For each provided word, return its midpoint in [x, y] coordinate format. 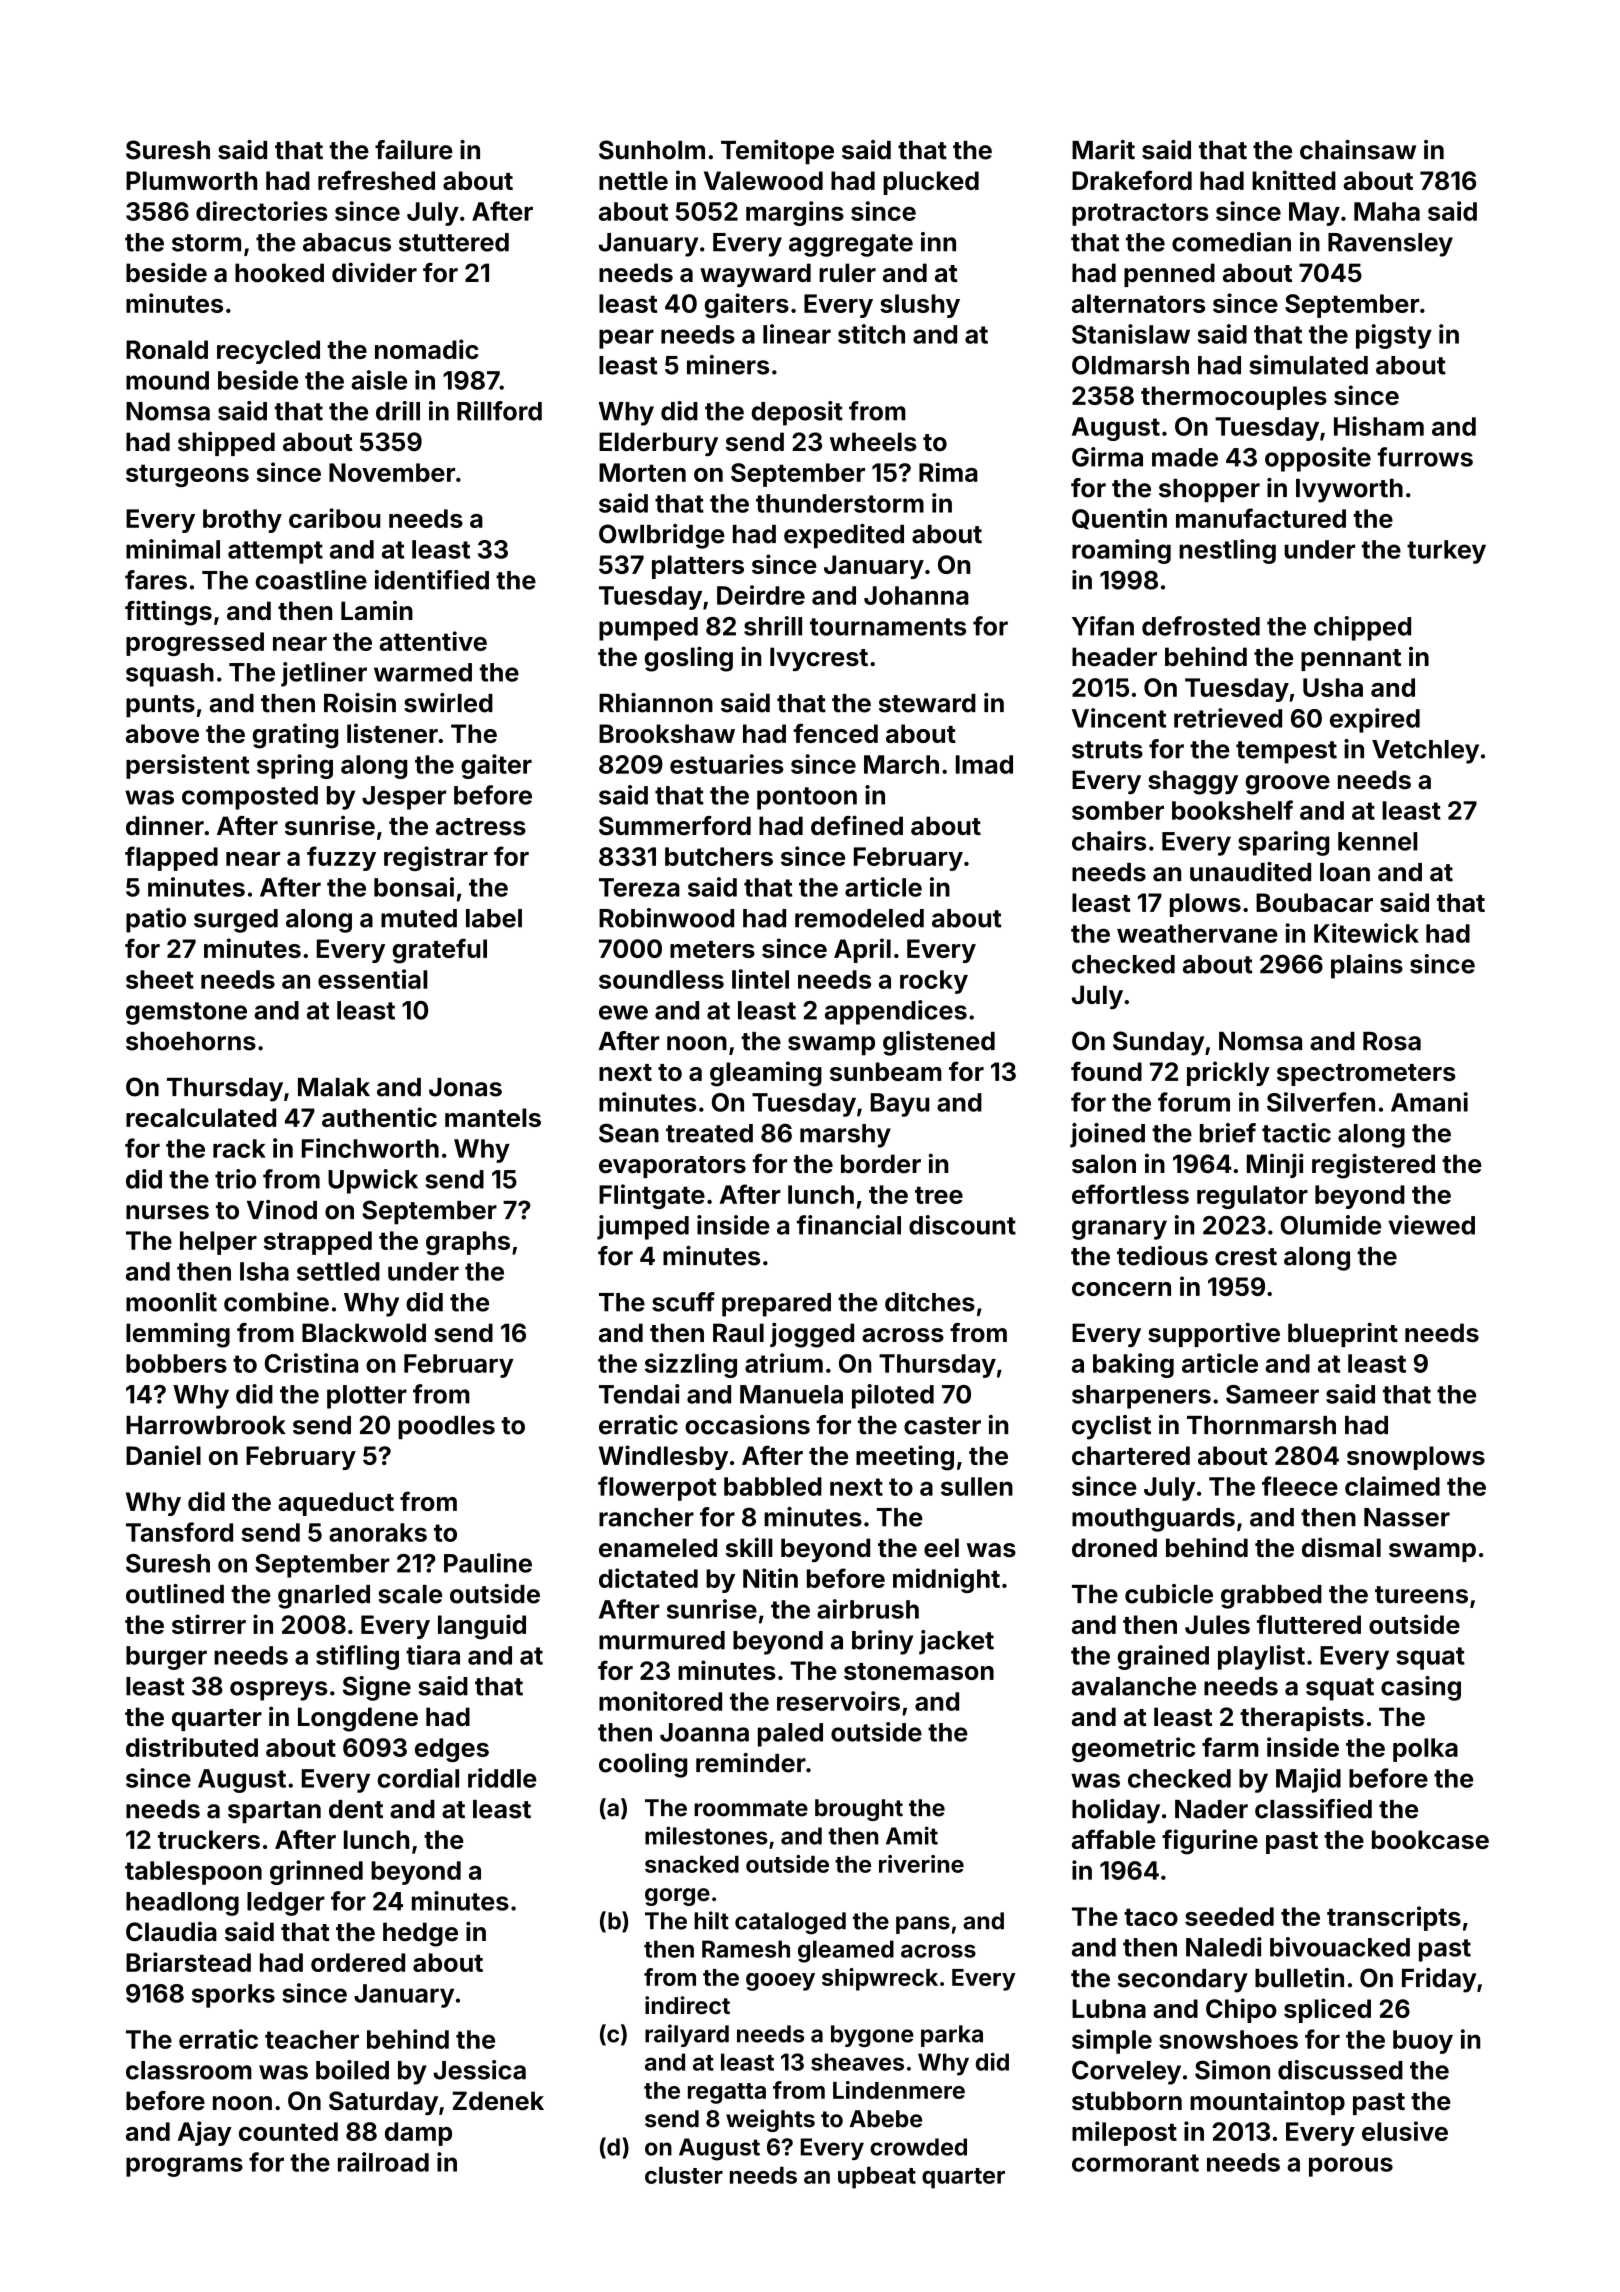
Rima [948, 472]
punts [160, 706]
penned [1169, 275]
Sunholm [652, 150]
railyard [687, 2035]
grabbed [1271, 1597]
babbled [773, 1486]
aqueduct [336, 1504]
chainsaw [1358, 150]
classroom [189, 2070]
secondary [1183, 1981]
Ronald [167, 349]
